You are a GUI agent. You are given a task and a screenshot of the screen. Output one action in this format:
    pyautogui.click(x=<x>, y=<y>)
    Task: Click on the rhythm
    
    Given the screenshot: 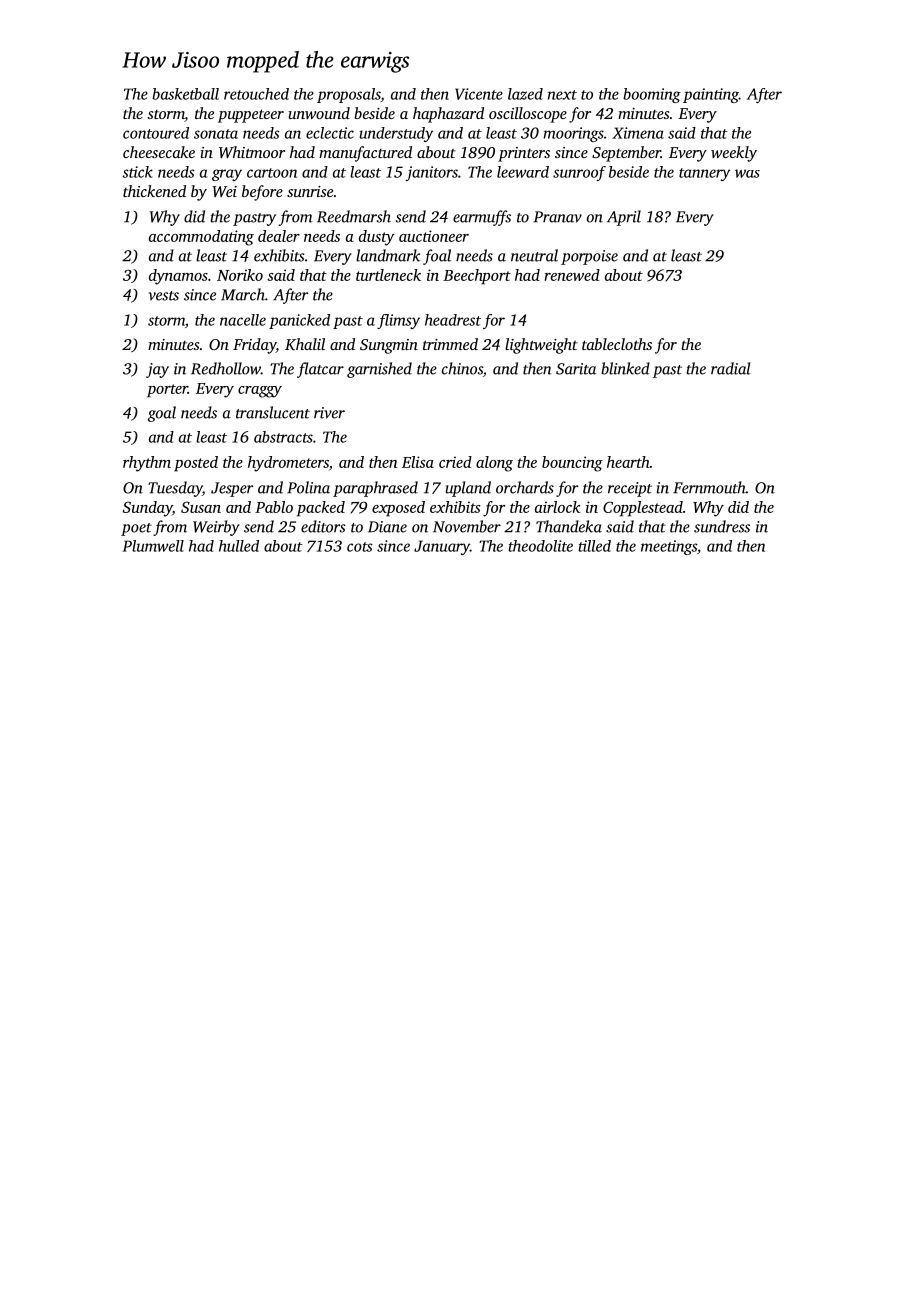 What is the action you would take?
    pyautogui.click(x=147, y=464)
